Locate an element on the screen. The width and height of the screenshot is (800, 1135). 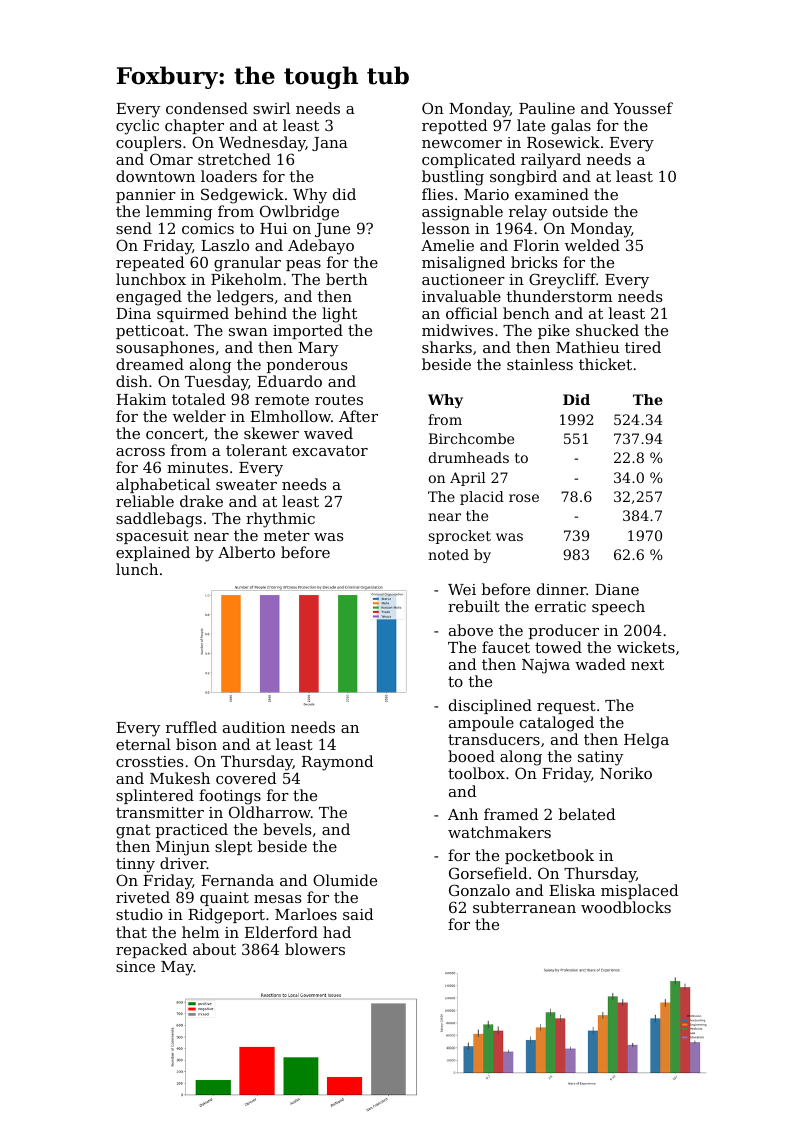
Omar is located at coordinates (171, 159).
